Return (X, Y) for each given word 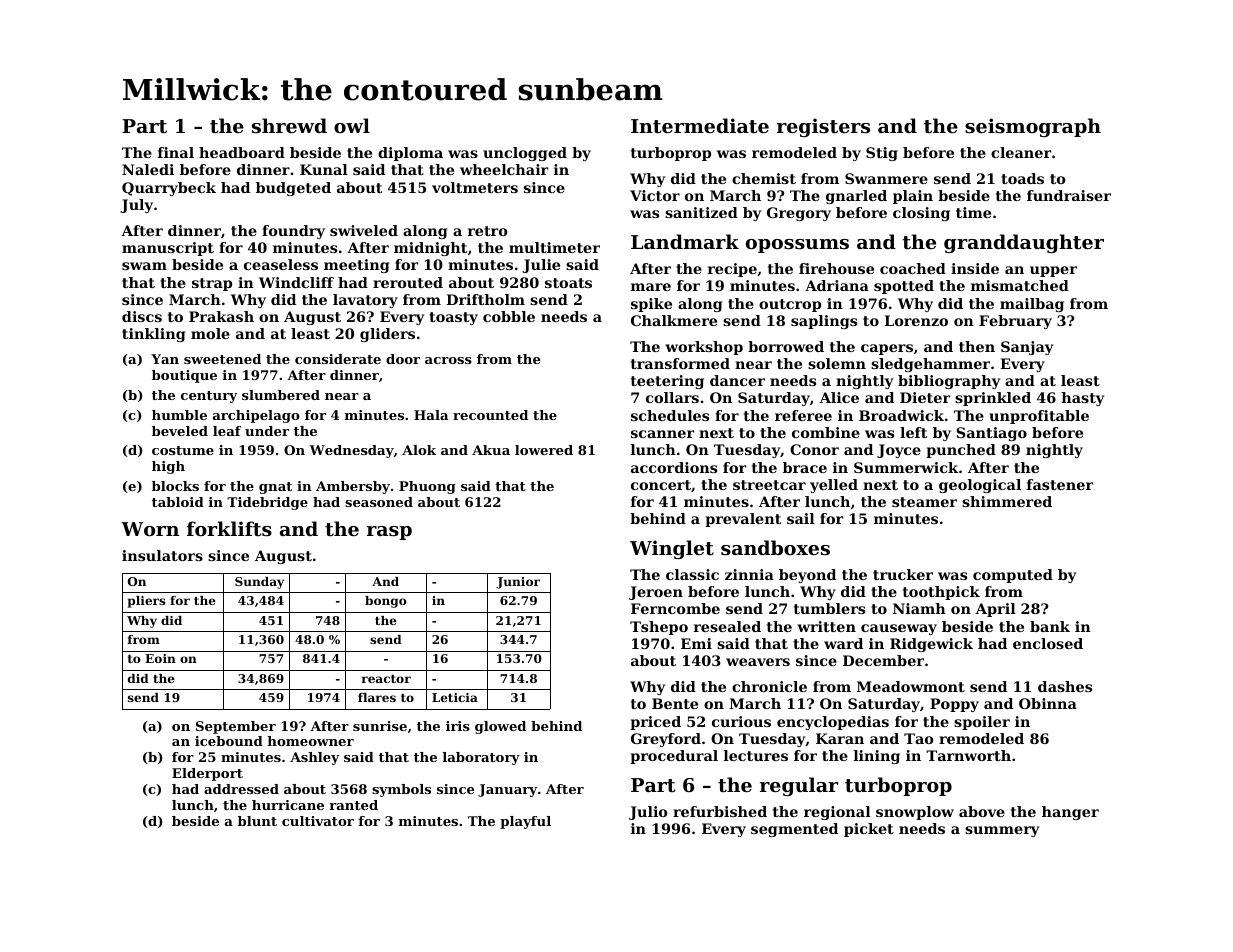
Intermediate (700, 125)
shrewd (289, 125)
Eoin (160, 658)
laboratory (481, 758)
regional (837, 813)
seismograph (1033, 127)
